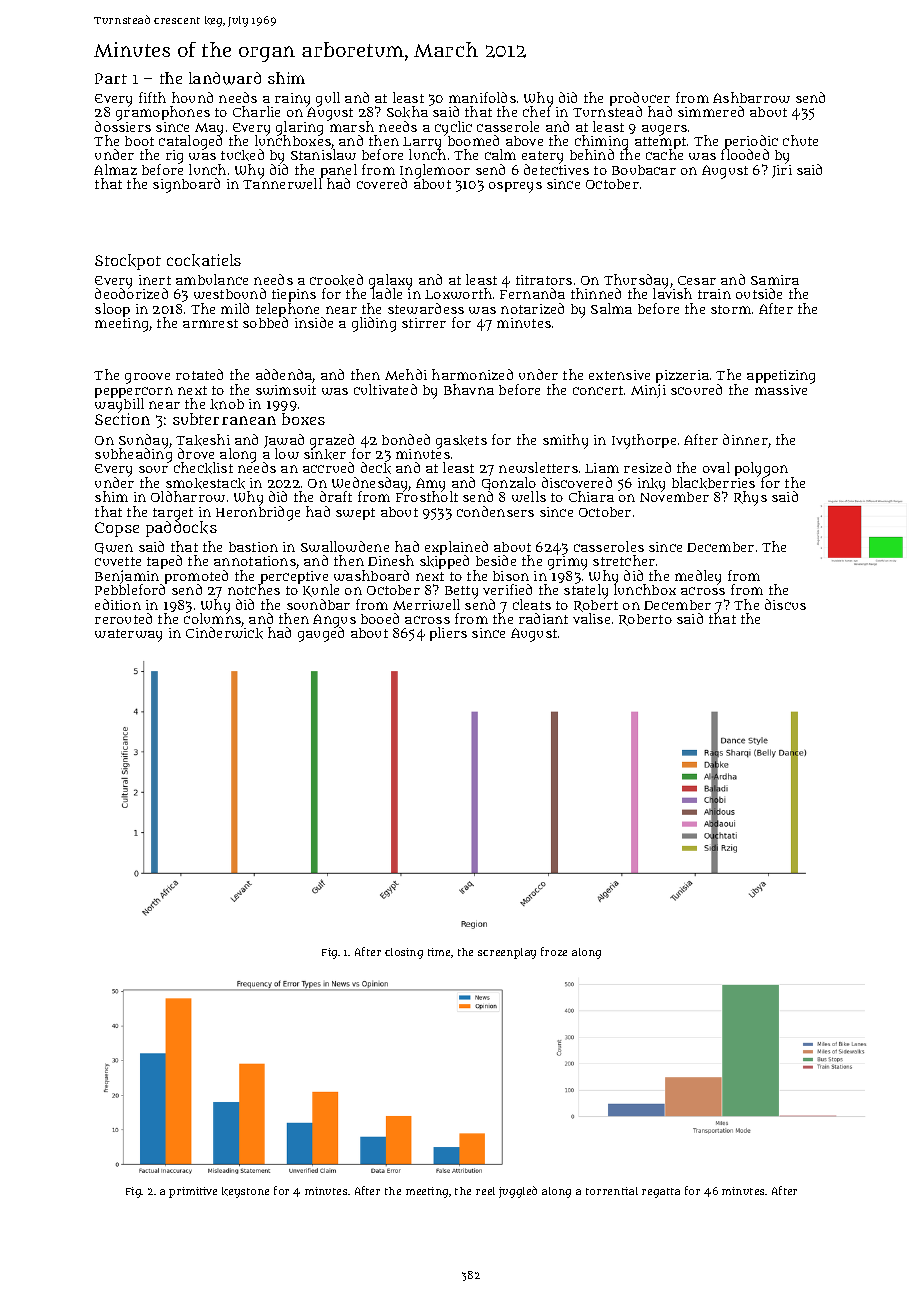  I want to click on Ashbarrow, so click(751, 97).
